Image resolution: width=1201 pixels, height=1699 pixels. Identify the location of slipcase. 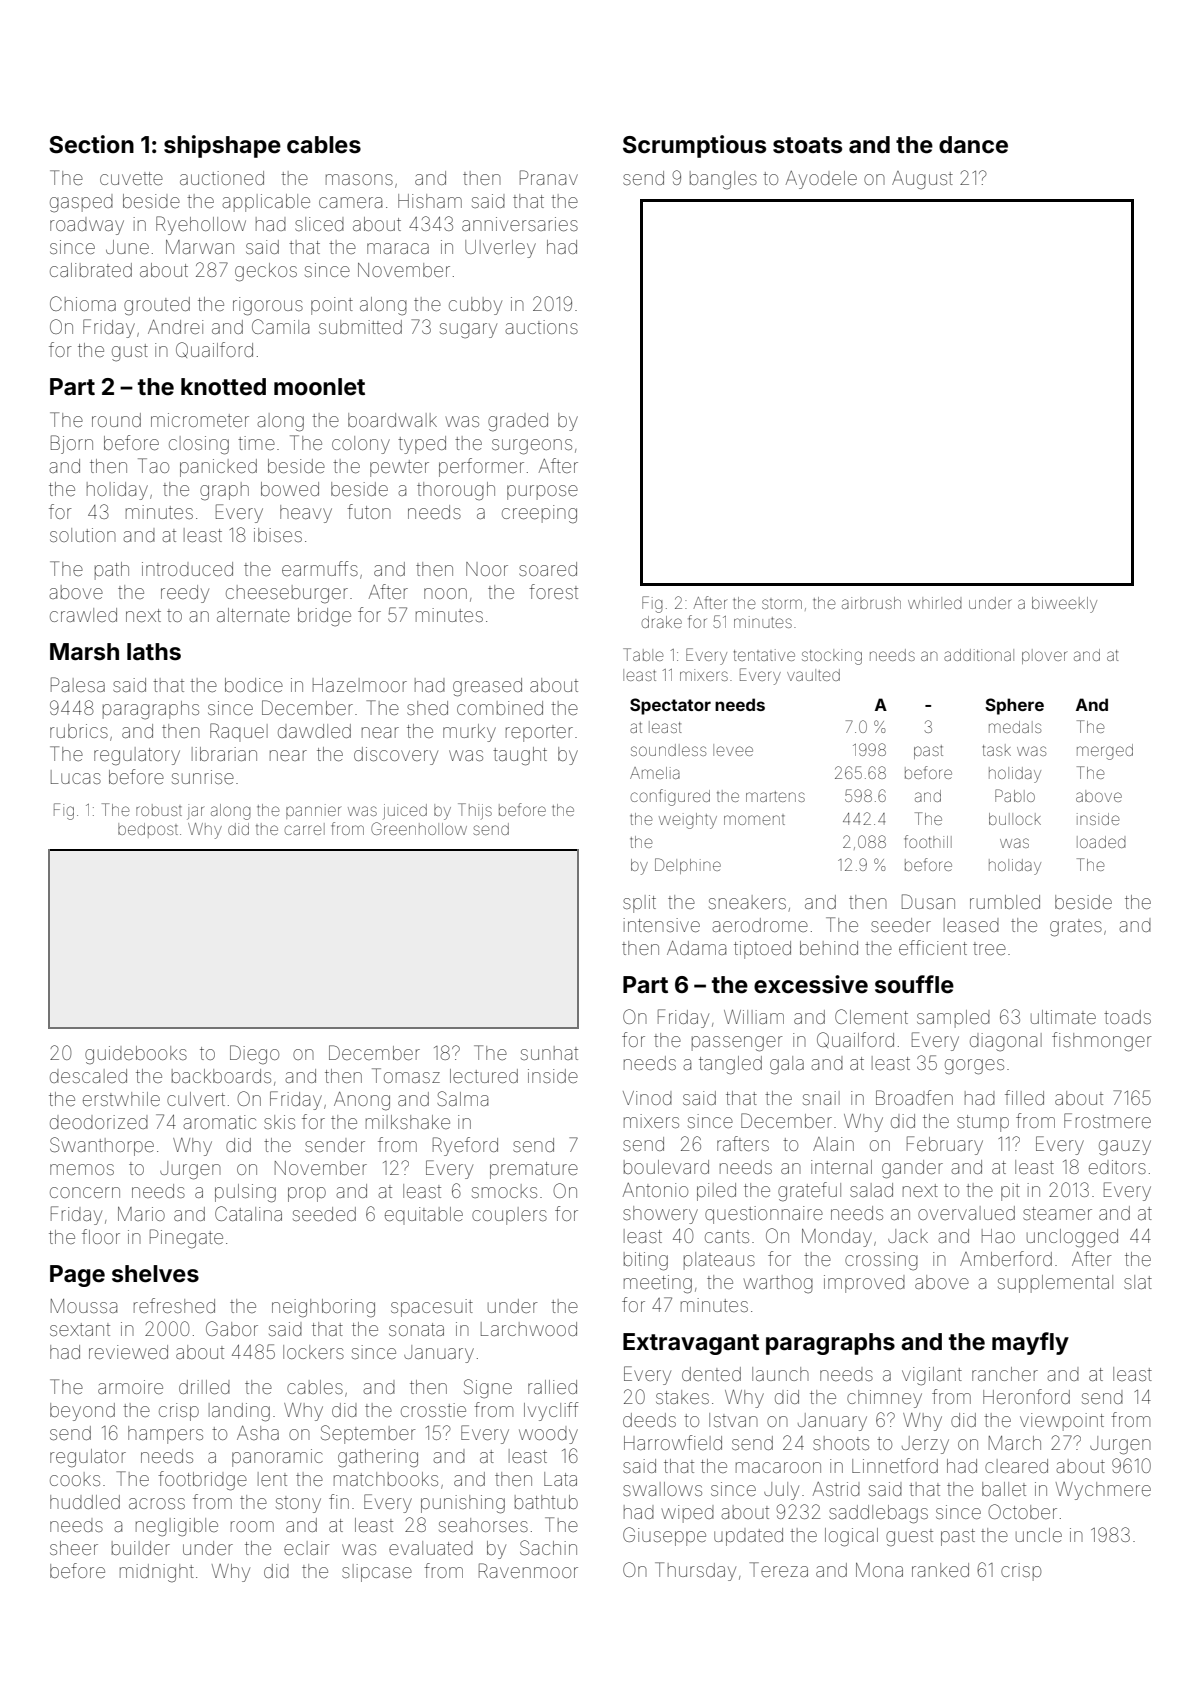
(377, 1573).
